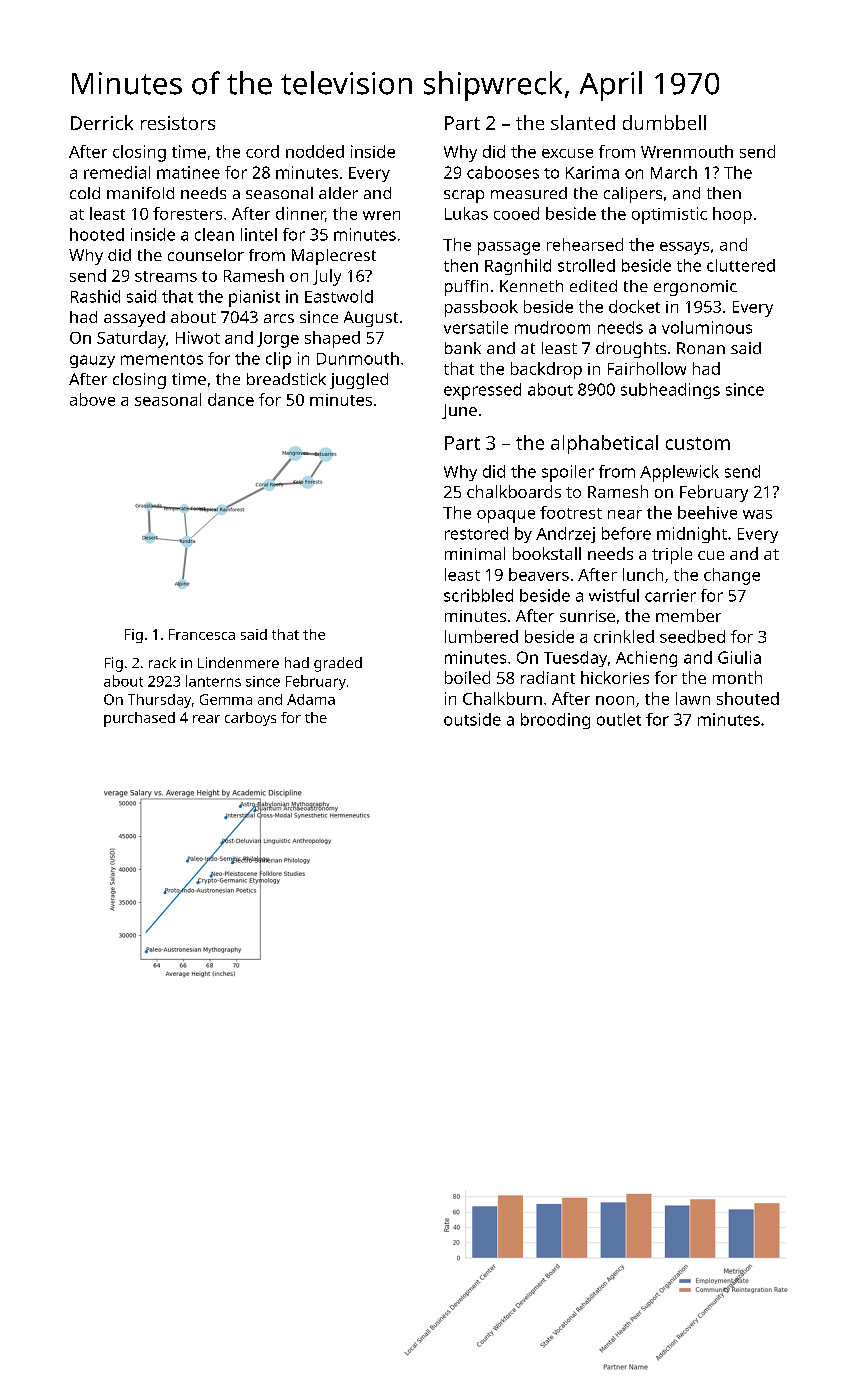 The image size is (849, 1400). I want to click on rack, so click(162, 662).
